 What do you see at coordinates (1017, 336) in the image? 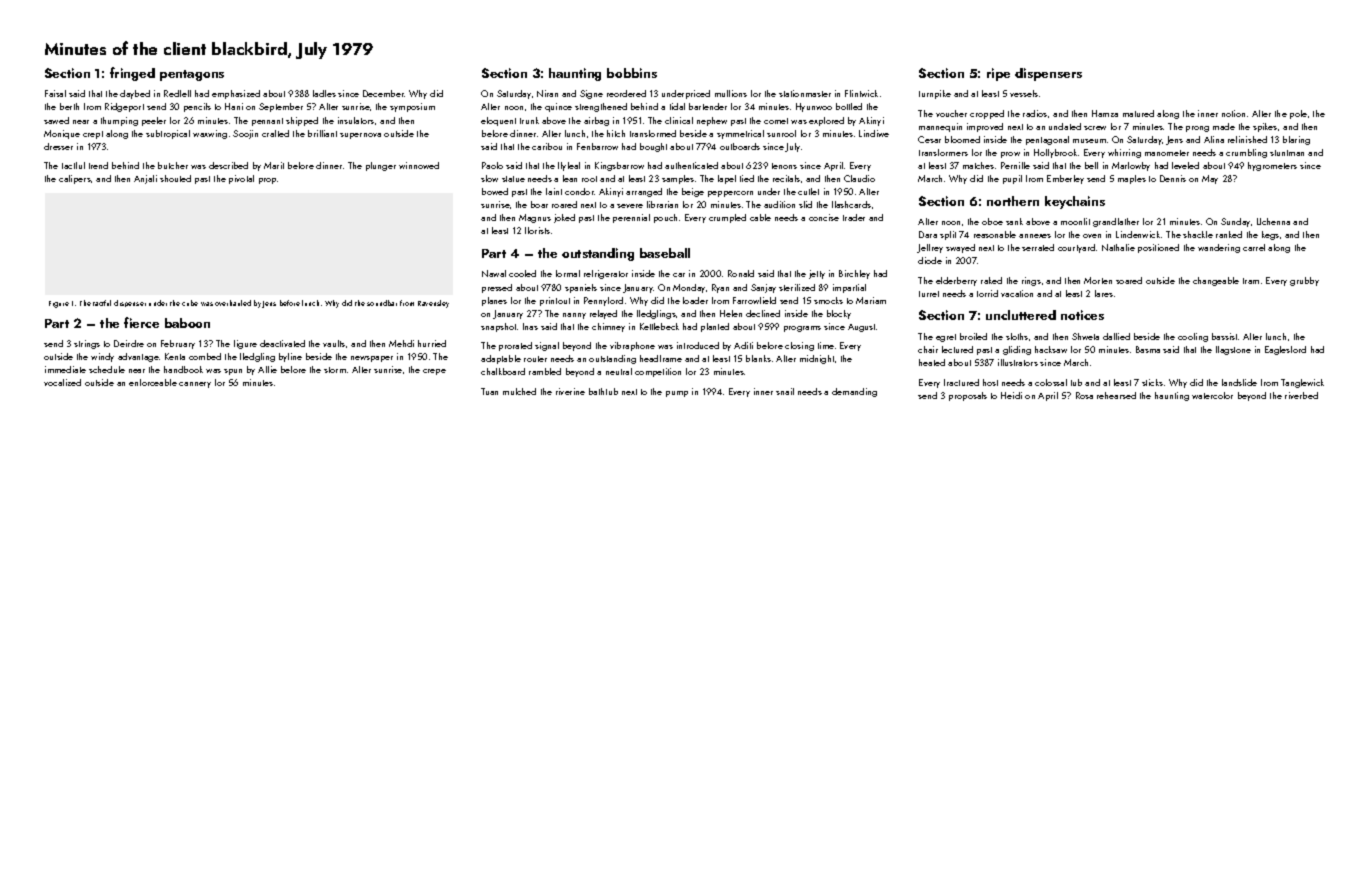
I see `sloths` at bounding box center [1017, 336].
